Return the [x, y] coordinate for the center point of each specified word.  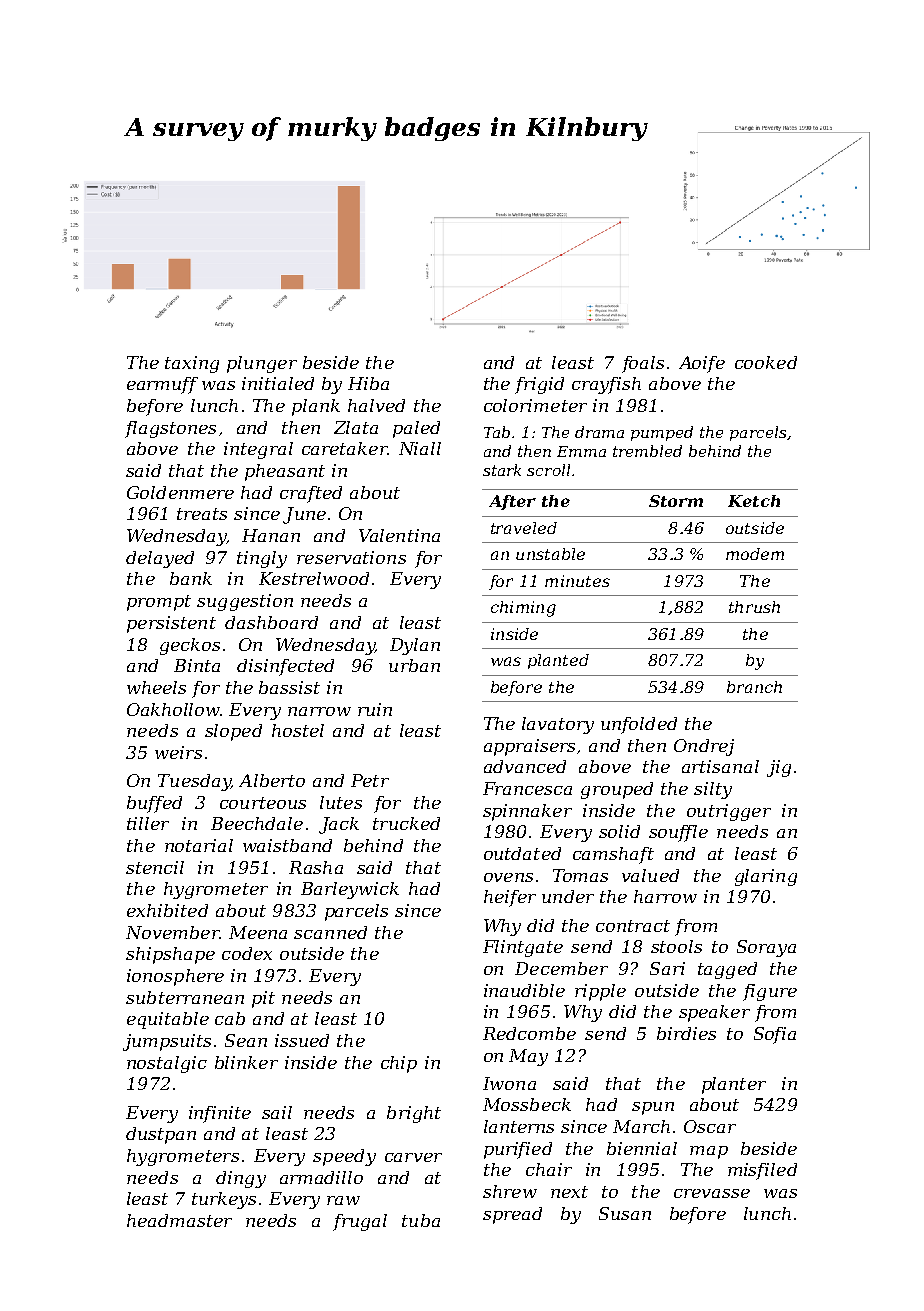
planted [558, 661]
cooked [766, 362]
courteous [263, 803]
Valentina [399, 535]
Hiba [368, 383]
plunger [262, 364]
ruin [375, 709]
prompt [159, 603]
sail [277, 1112]
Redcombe [529, 1033]
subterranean [185, 997]
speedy [344, 1157]
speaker [714, 1013]
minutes [577, 581]
